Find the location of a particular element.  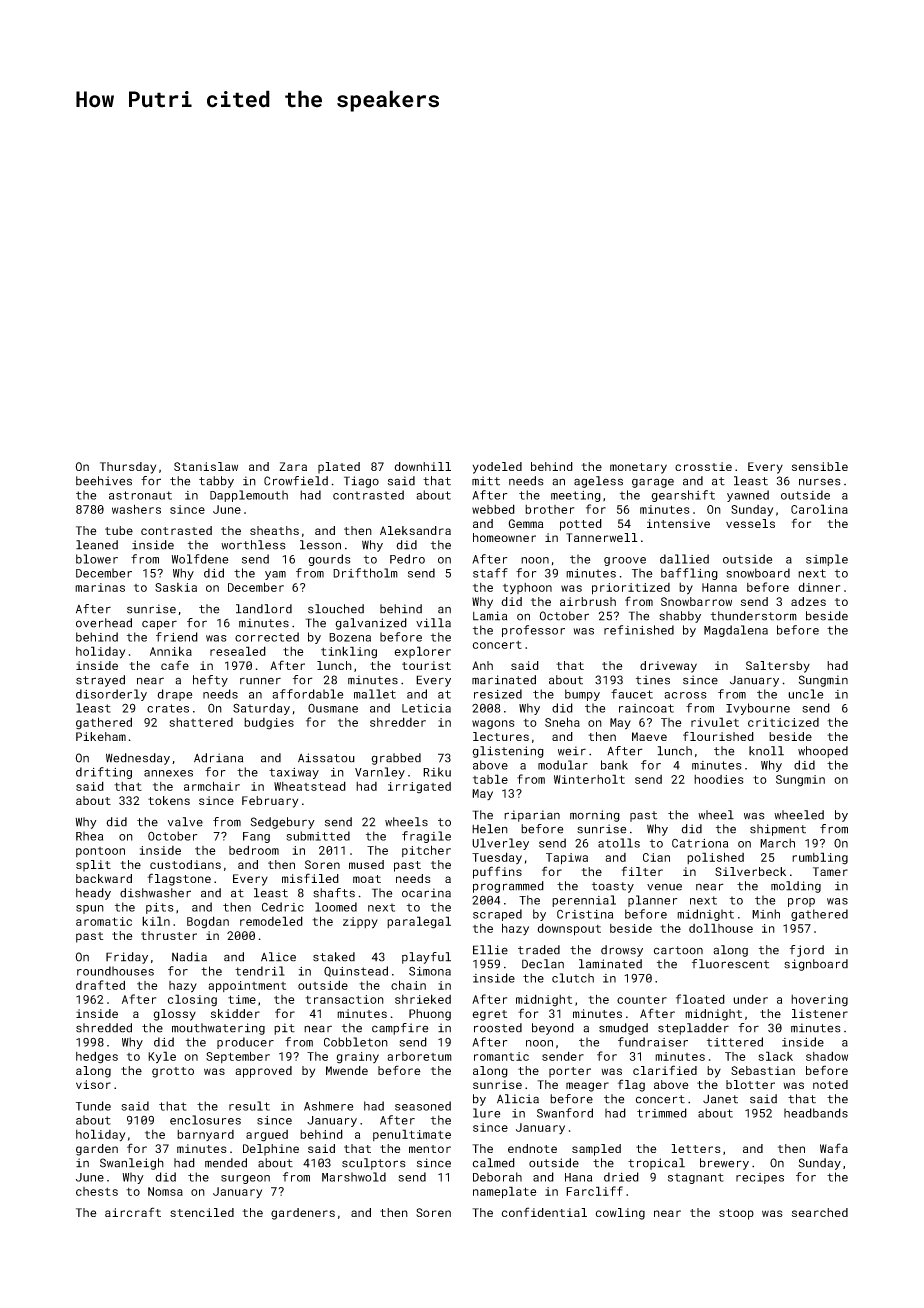

confidential is located at coordinates (544, 1212).
